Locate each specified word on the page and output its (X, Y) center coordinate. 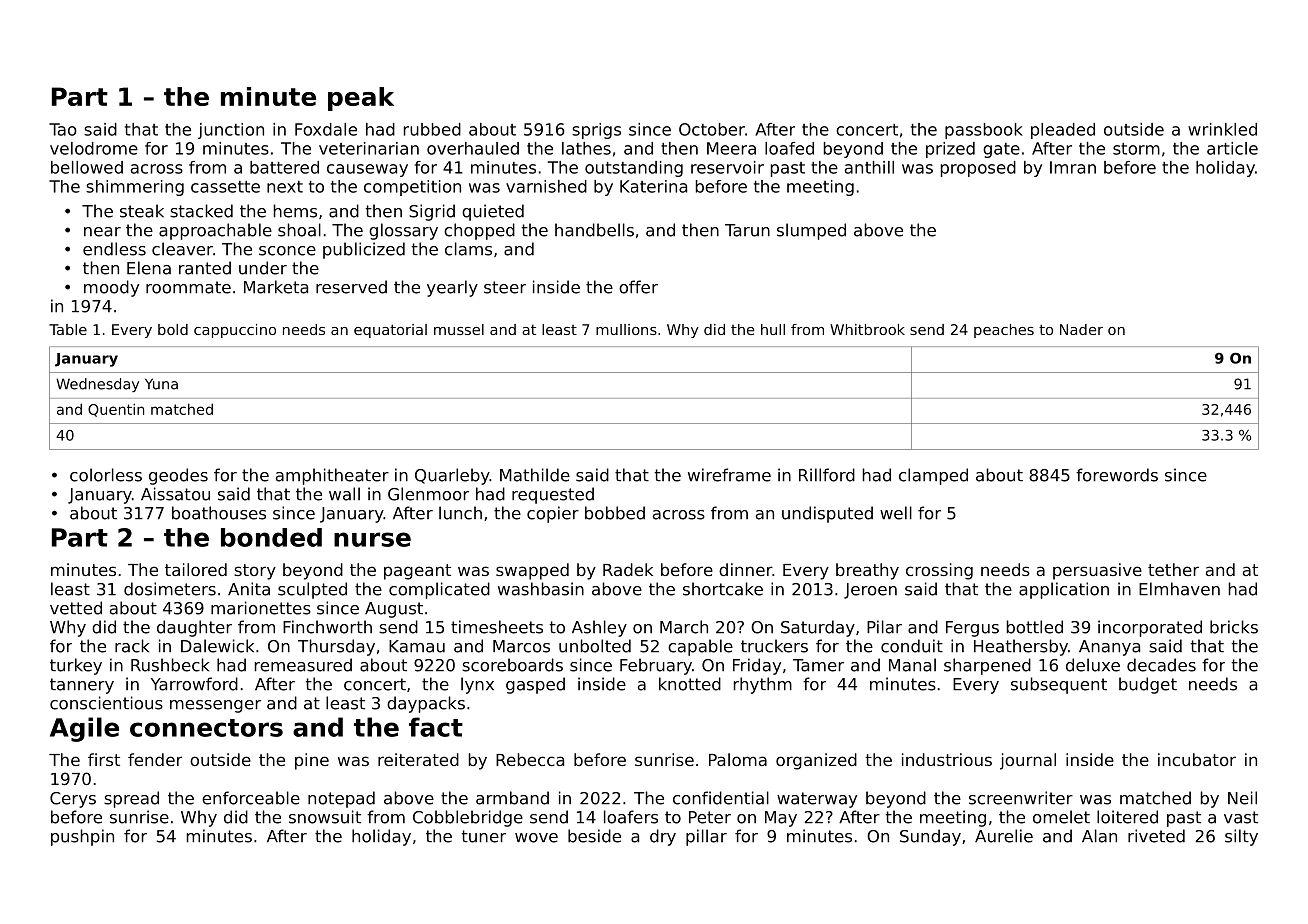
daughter (194, 628)
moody (111, 288)
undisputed (827, 514)
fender (155, 759)
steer (505, 287)
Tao (63, 129)
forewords (1117, 475)
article (1232, 148)
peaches (1004, 331)
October (712, 129)
